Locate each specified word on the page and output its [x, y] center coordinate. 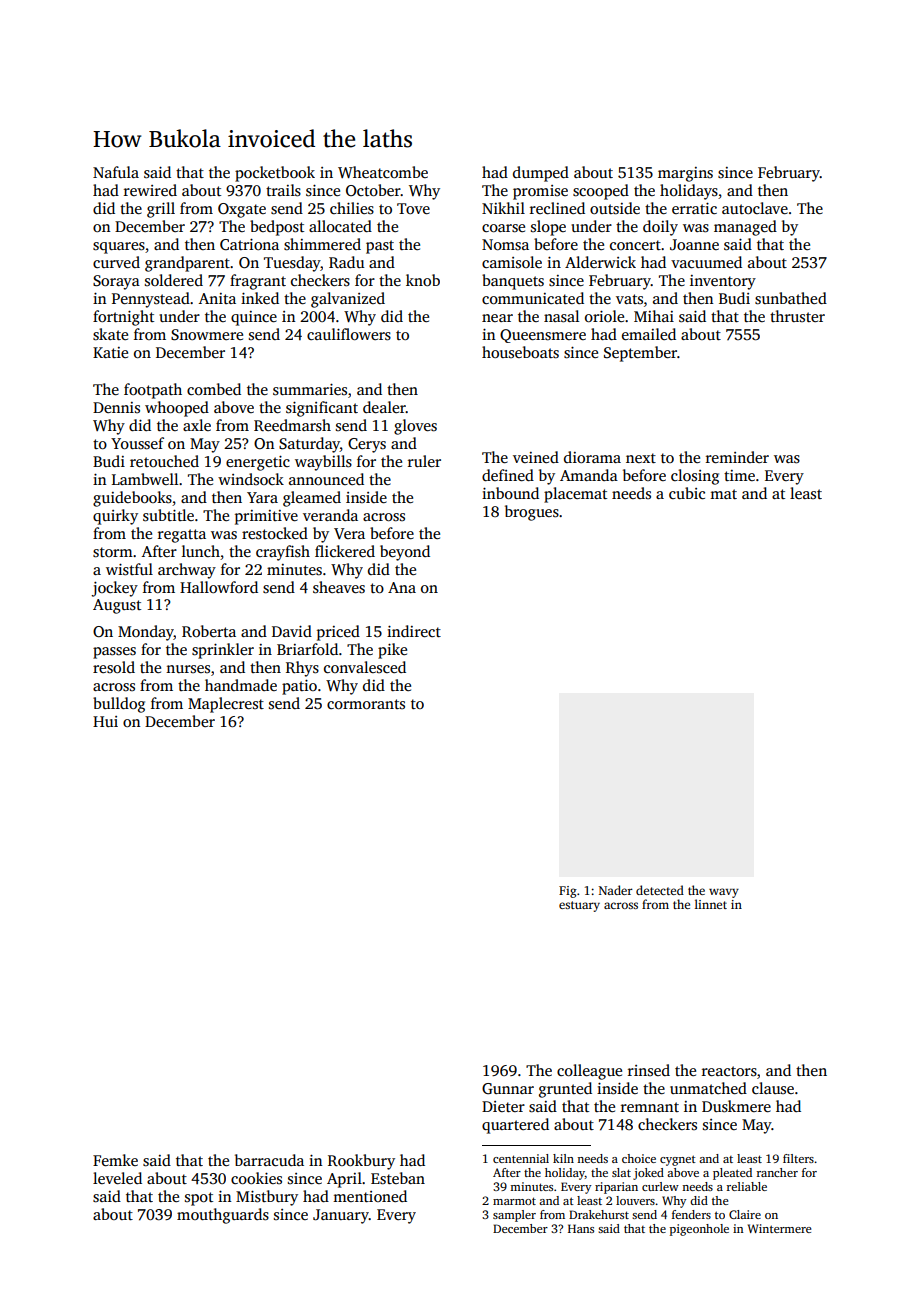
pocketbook [275, 174]
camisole [512, 262]
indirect [414, 631]
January [341, 1216]
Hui [105, 721]
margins [685, 174]
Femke [115, 1160]
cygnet [678, 1160]
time [739, 475]
